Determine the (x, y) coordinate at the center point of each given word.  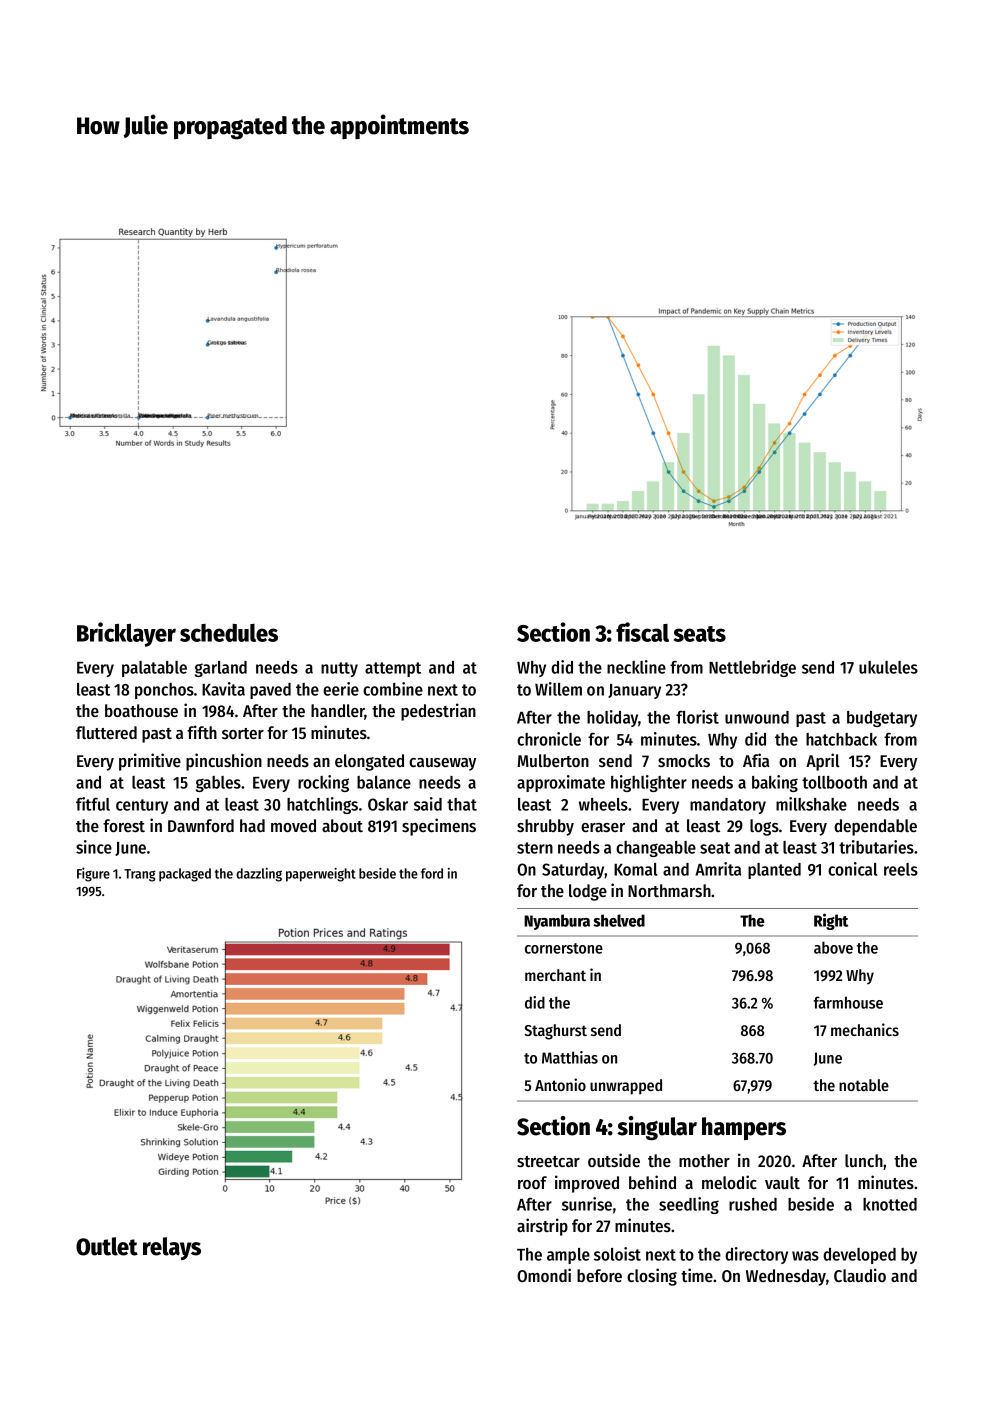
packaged (185, 875)
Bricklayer (126, 634)
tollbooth (834, 782)
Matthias (570, 1057)
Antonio (560, 1084)
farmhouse (848, 1002)
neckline (636, 667)
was (805, 1256)
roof (532, 1182)
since (94, 847)
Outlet (107, 1246)
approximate (561, 783)
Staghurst (555, 1032)
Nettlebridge (752, 668)
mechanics (865, 1029)
